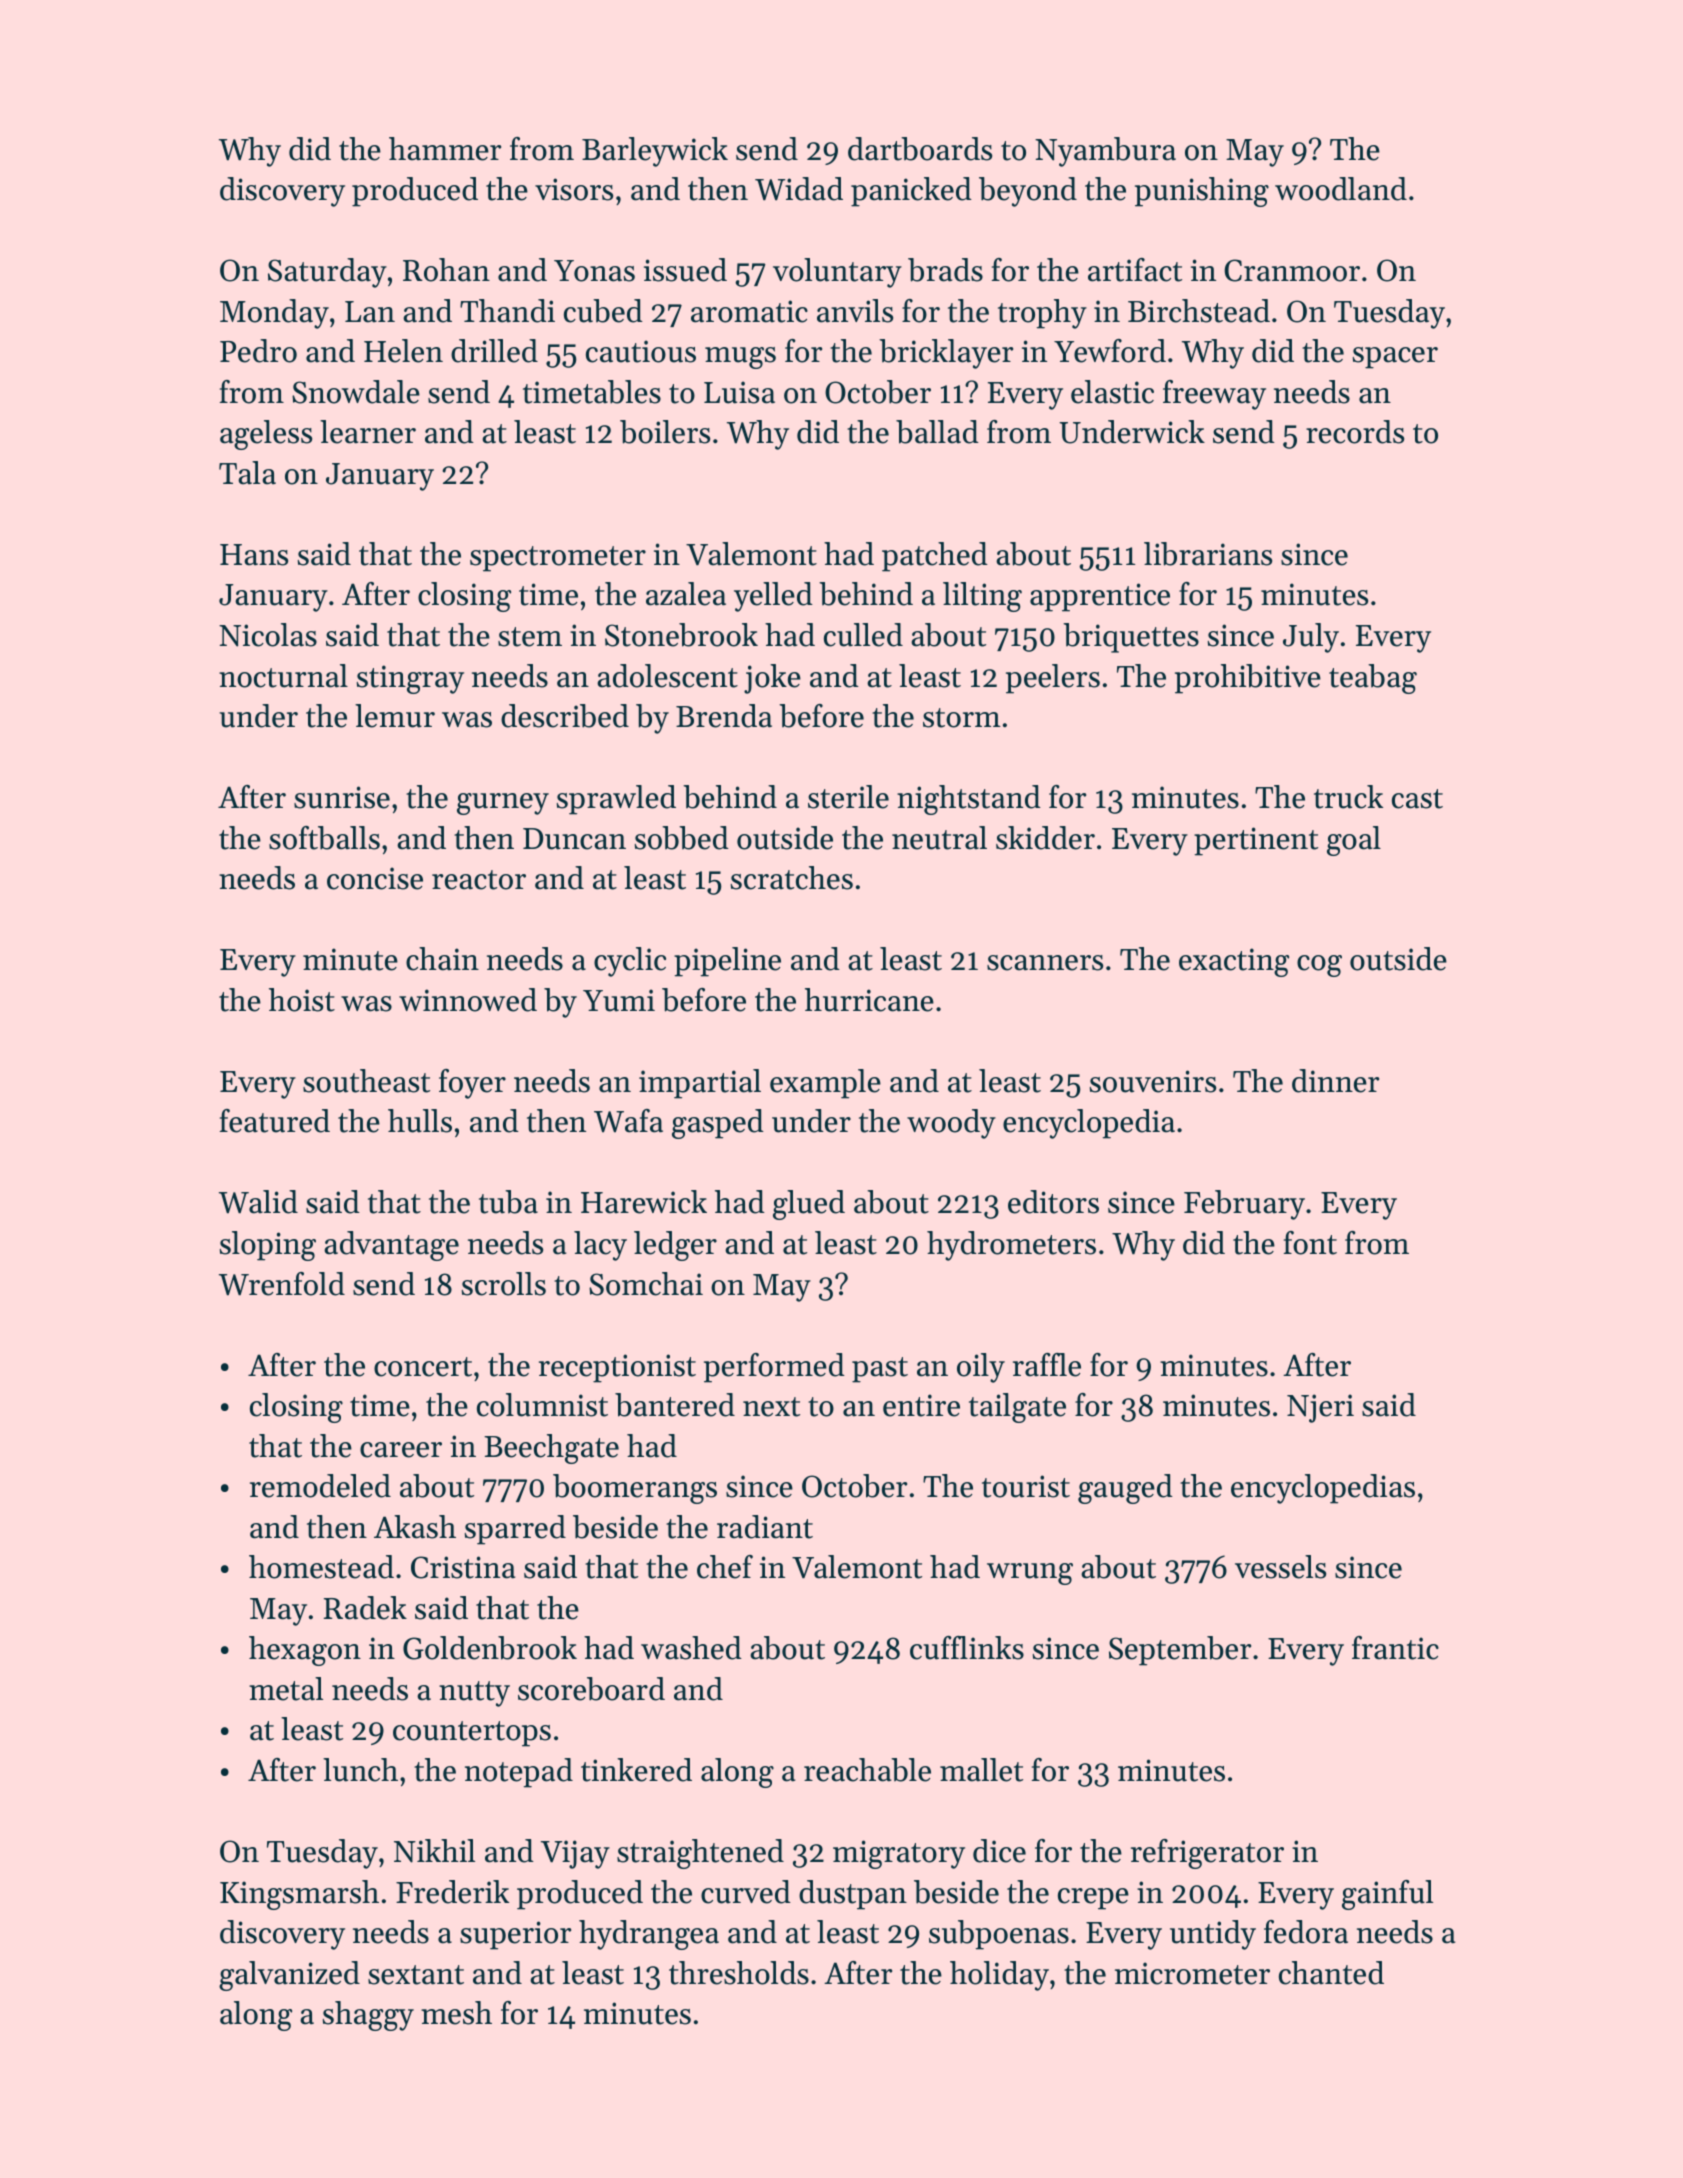  Describe the element at coordinates (445, 149) in the document. I see `hammer` at that location.
